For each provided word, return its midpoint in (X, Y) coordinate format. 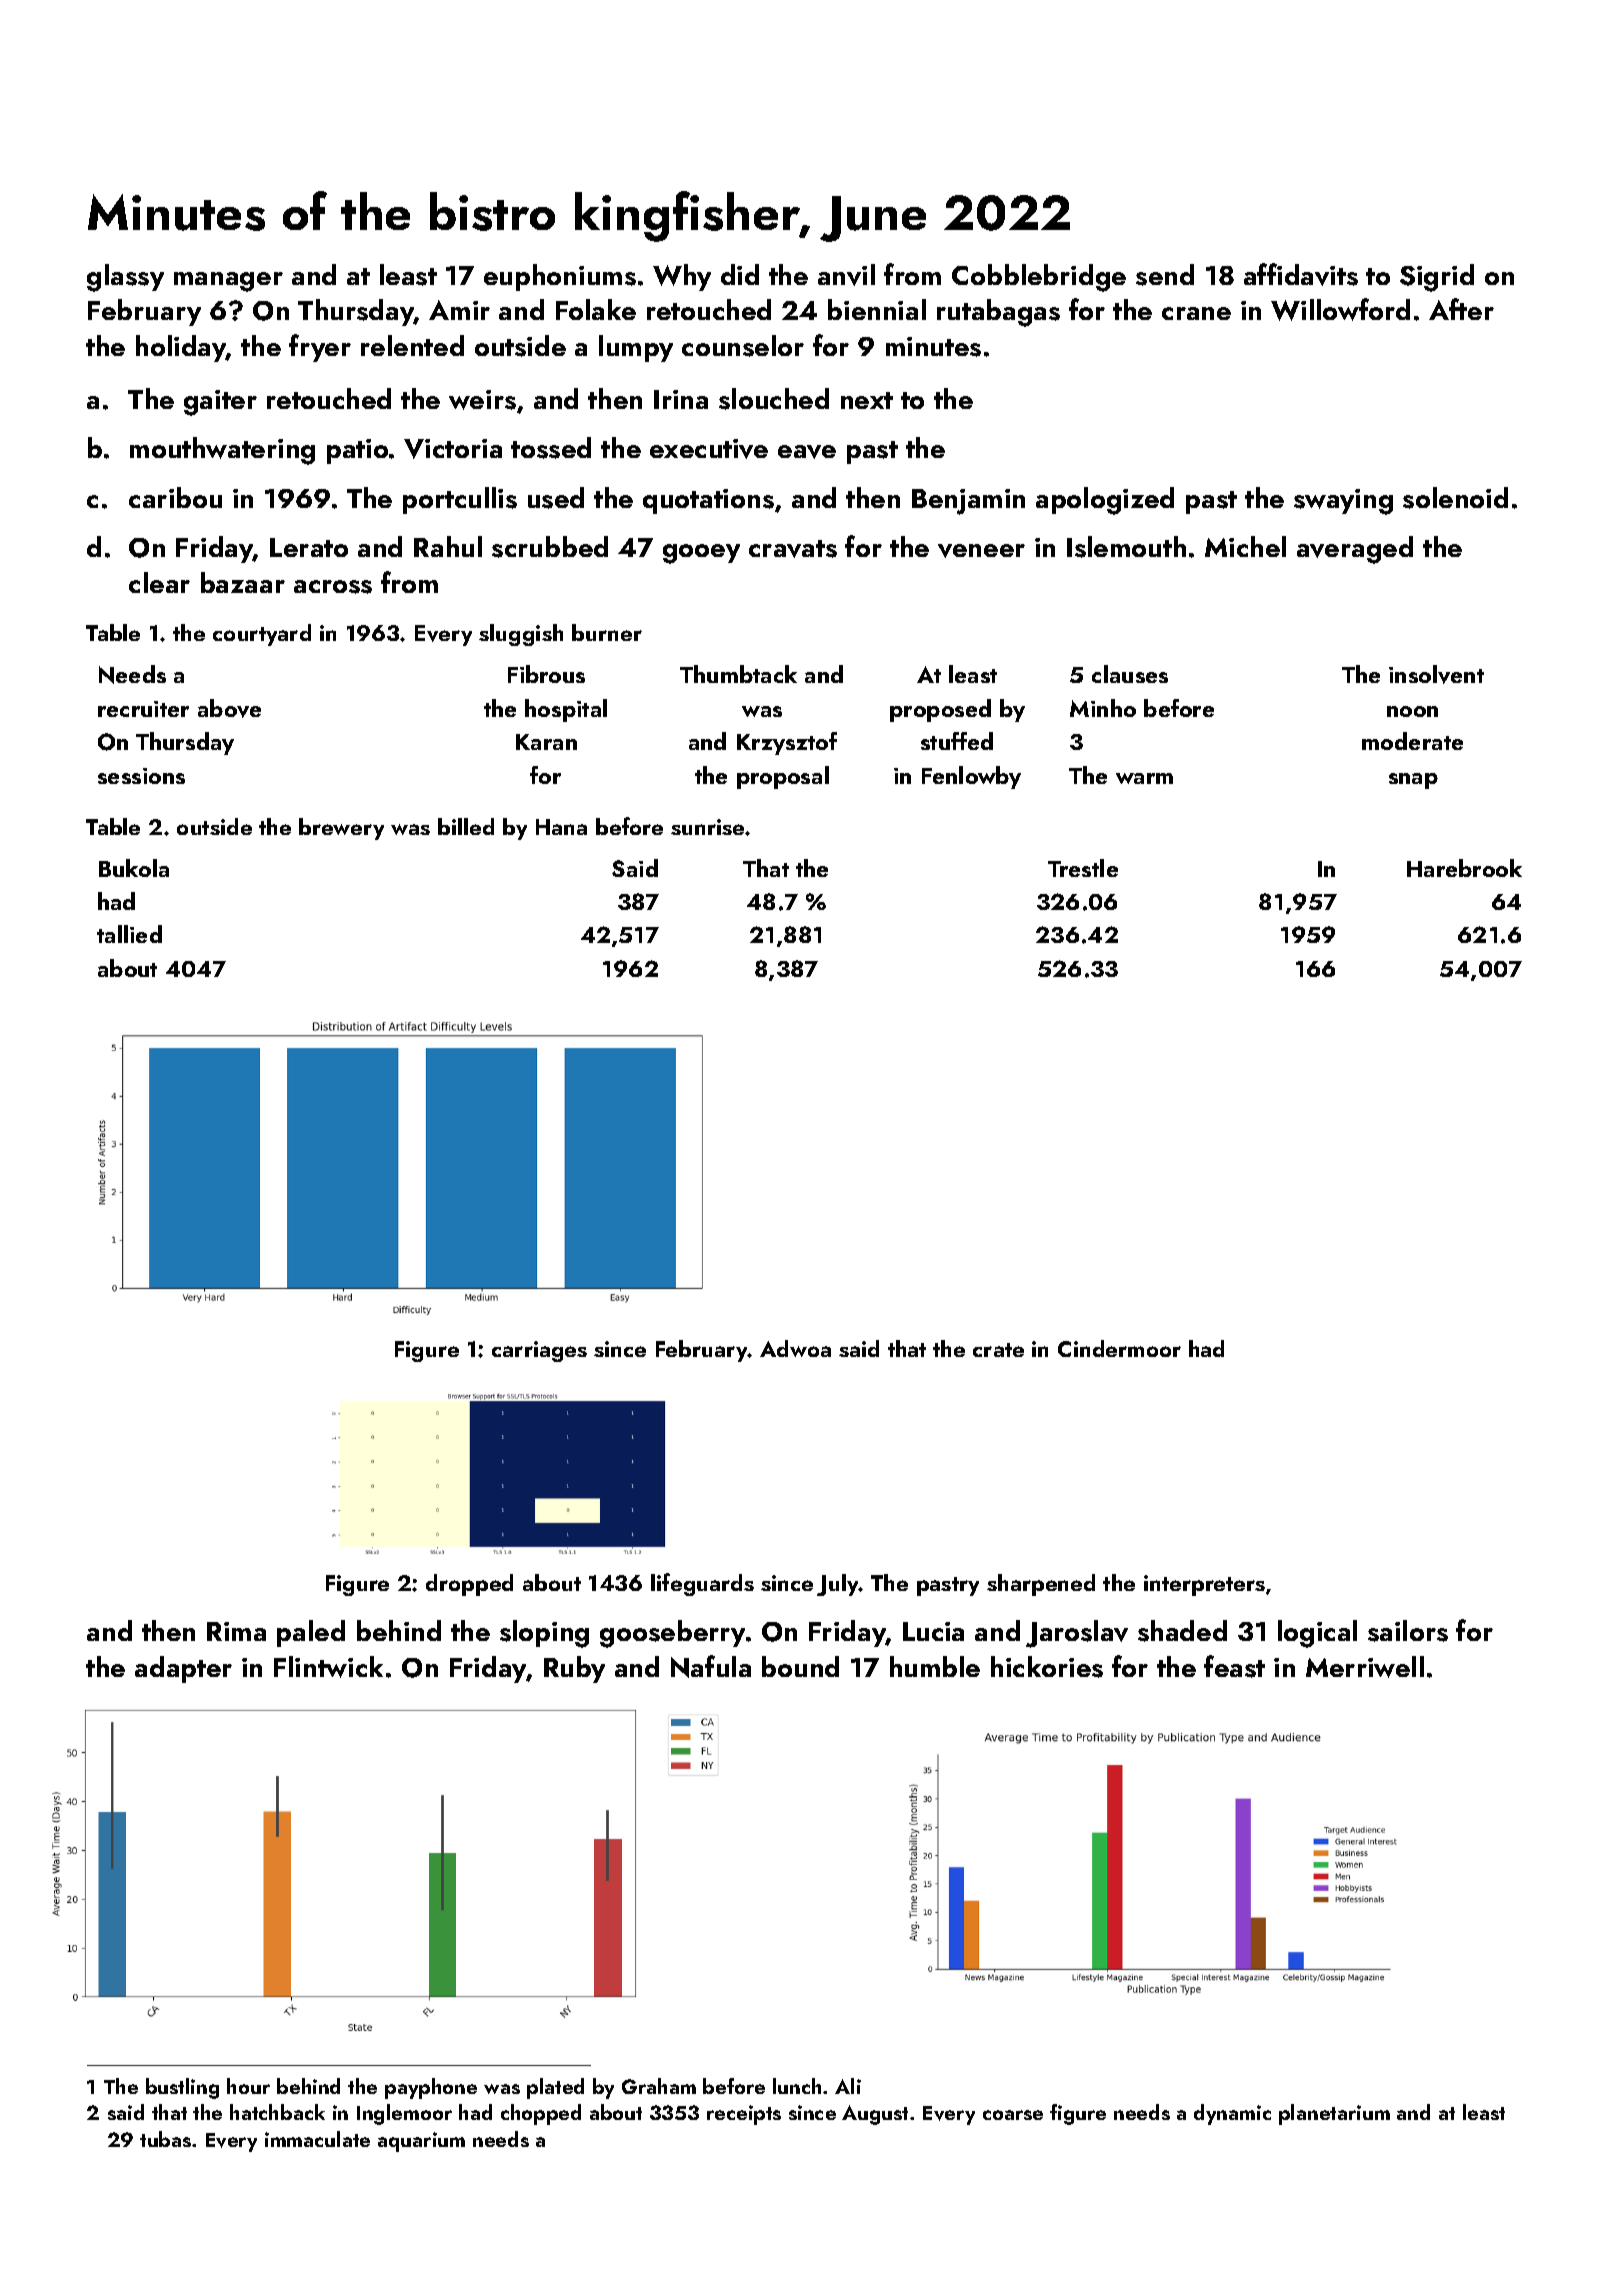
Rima (236, 1631)
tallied (129, 934)
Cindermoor (1119, 1348)
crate (998, 1350)
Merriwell (1365, 1667)
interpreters (1204, 1585)
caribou (175, 497)
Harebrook (1464, 868)
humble (935, 1666)
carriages (539, 1351)
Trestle (1083, 868)
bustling (182, 2088)
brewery (341, 829)
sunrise (707, 827)
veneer (981, 551)
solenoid (1455, 498)
